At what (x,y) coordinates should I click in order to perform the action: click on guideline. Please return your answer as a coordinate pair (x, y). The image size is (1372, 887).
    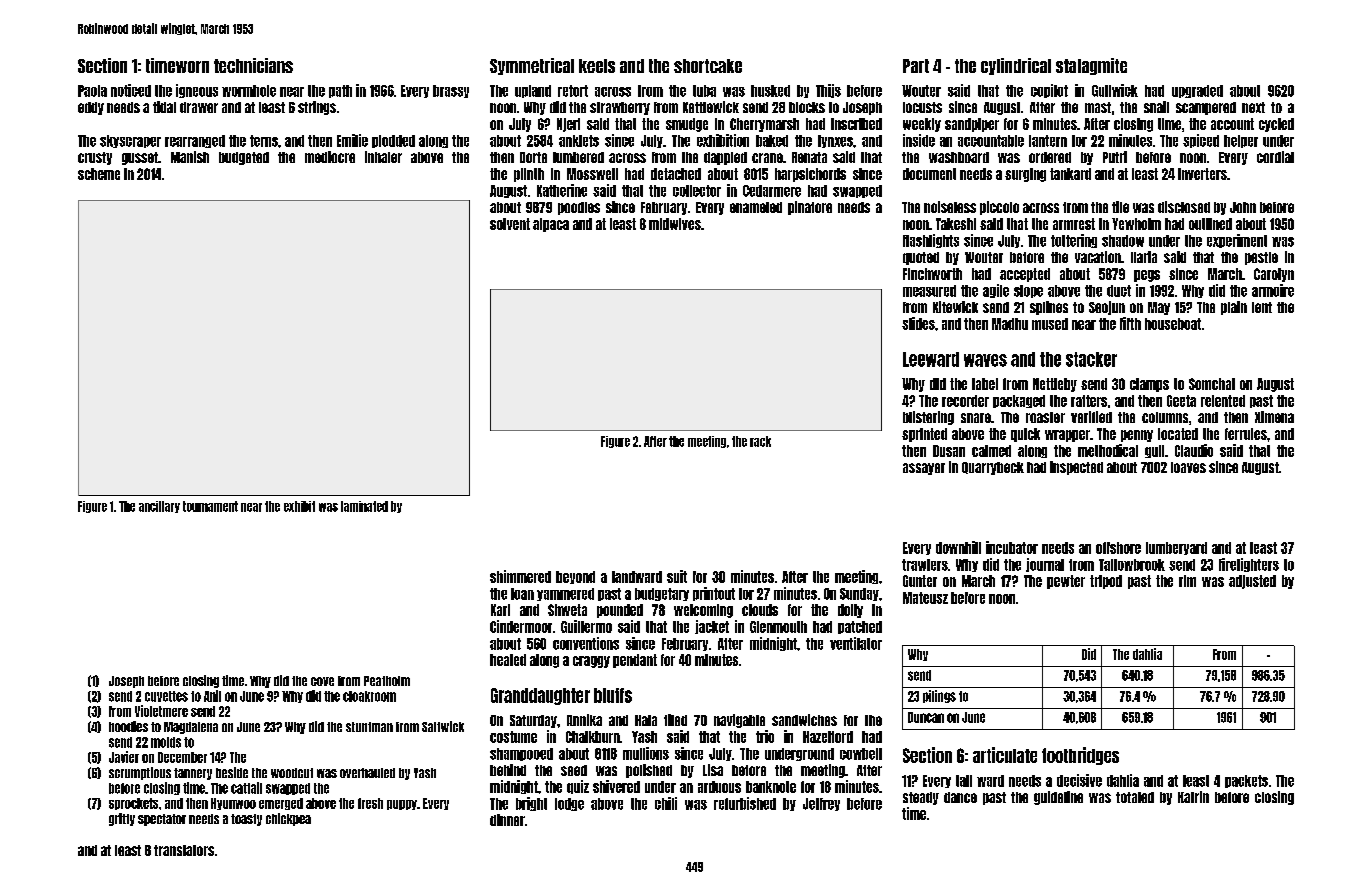
    Looking at the image, I should click on (1058, 798).
